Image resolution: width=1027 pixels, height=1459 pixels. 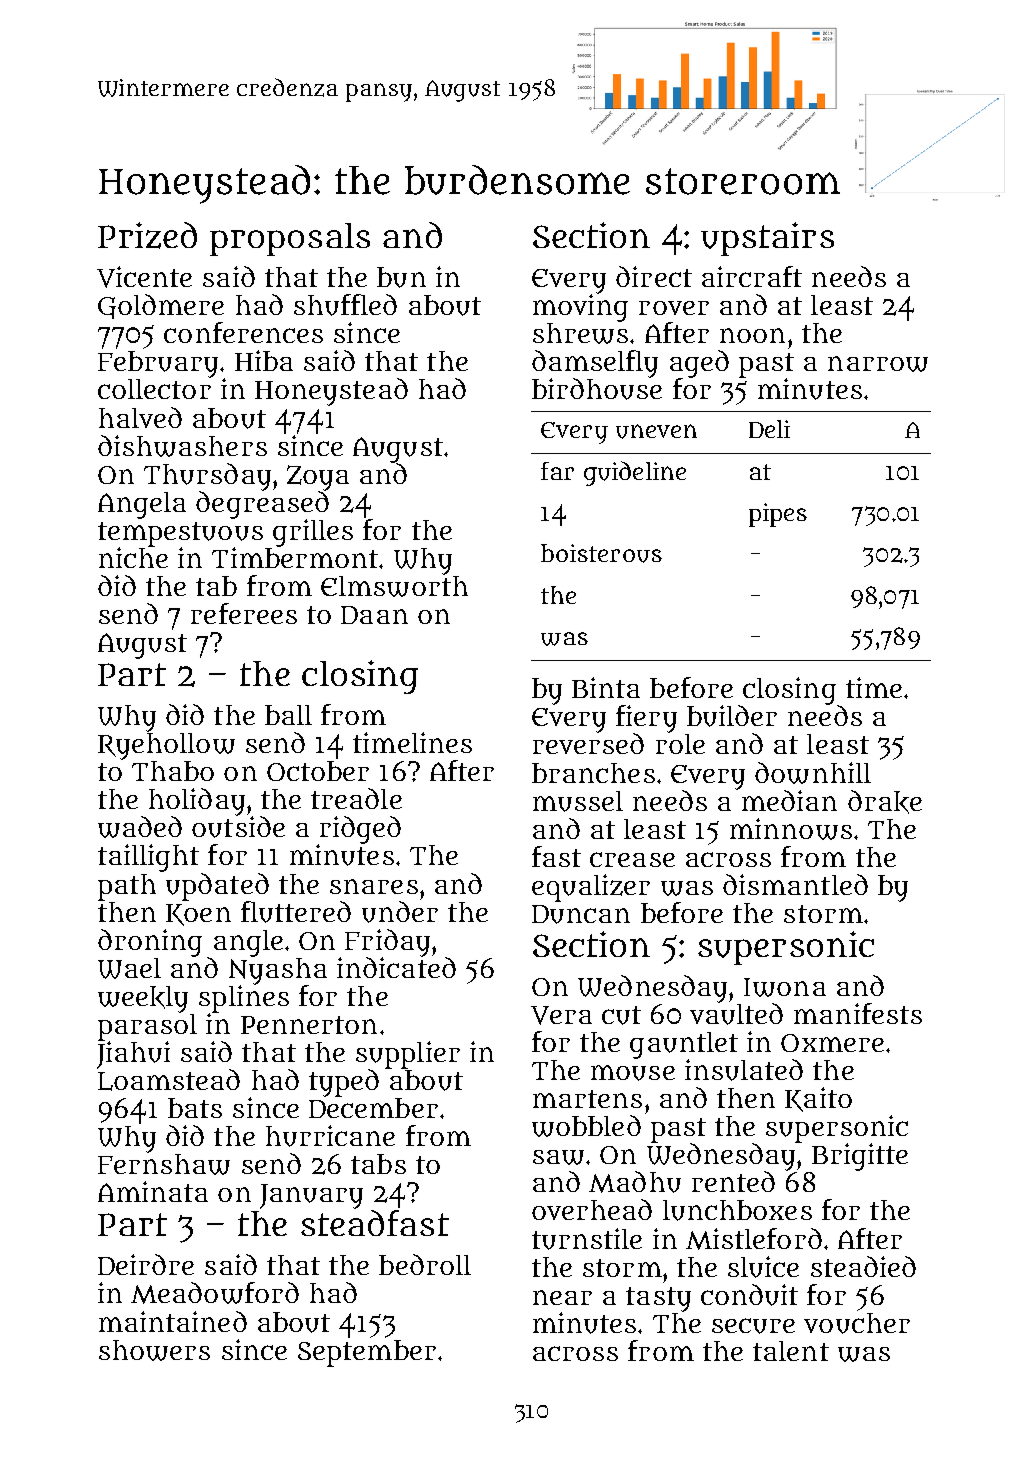 What do you see at coordinates (142, 505) in the image?
I see `Angela` at bounding box center [142, 505].
